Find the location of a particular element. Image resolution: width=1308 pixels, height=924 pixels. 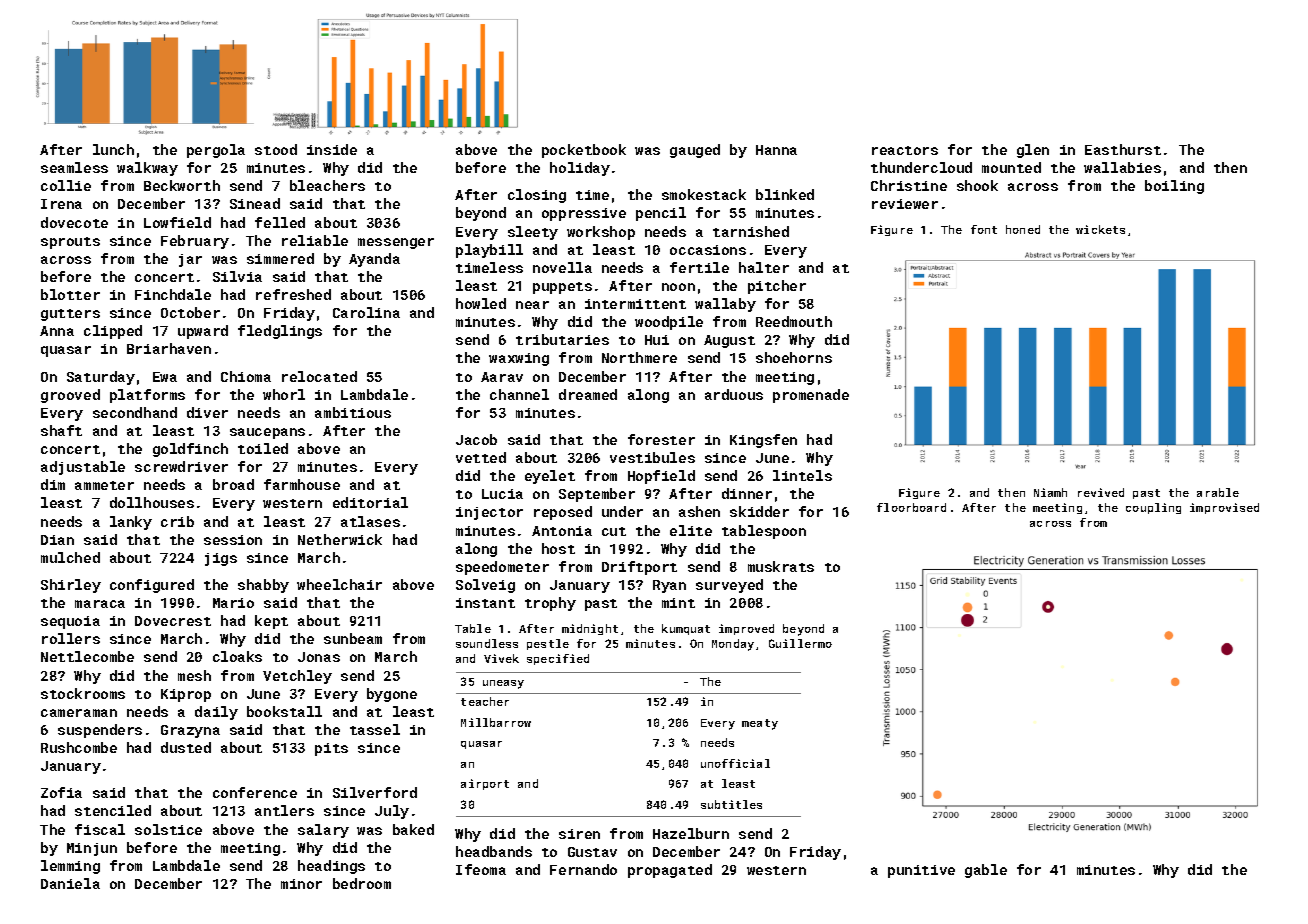

halter is located at coordinates (764, 267).
